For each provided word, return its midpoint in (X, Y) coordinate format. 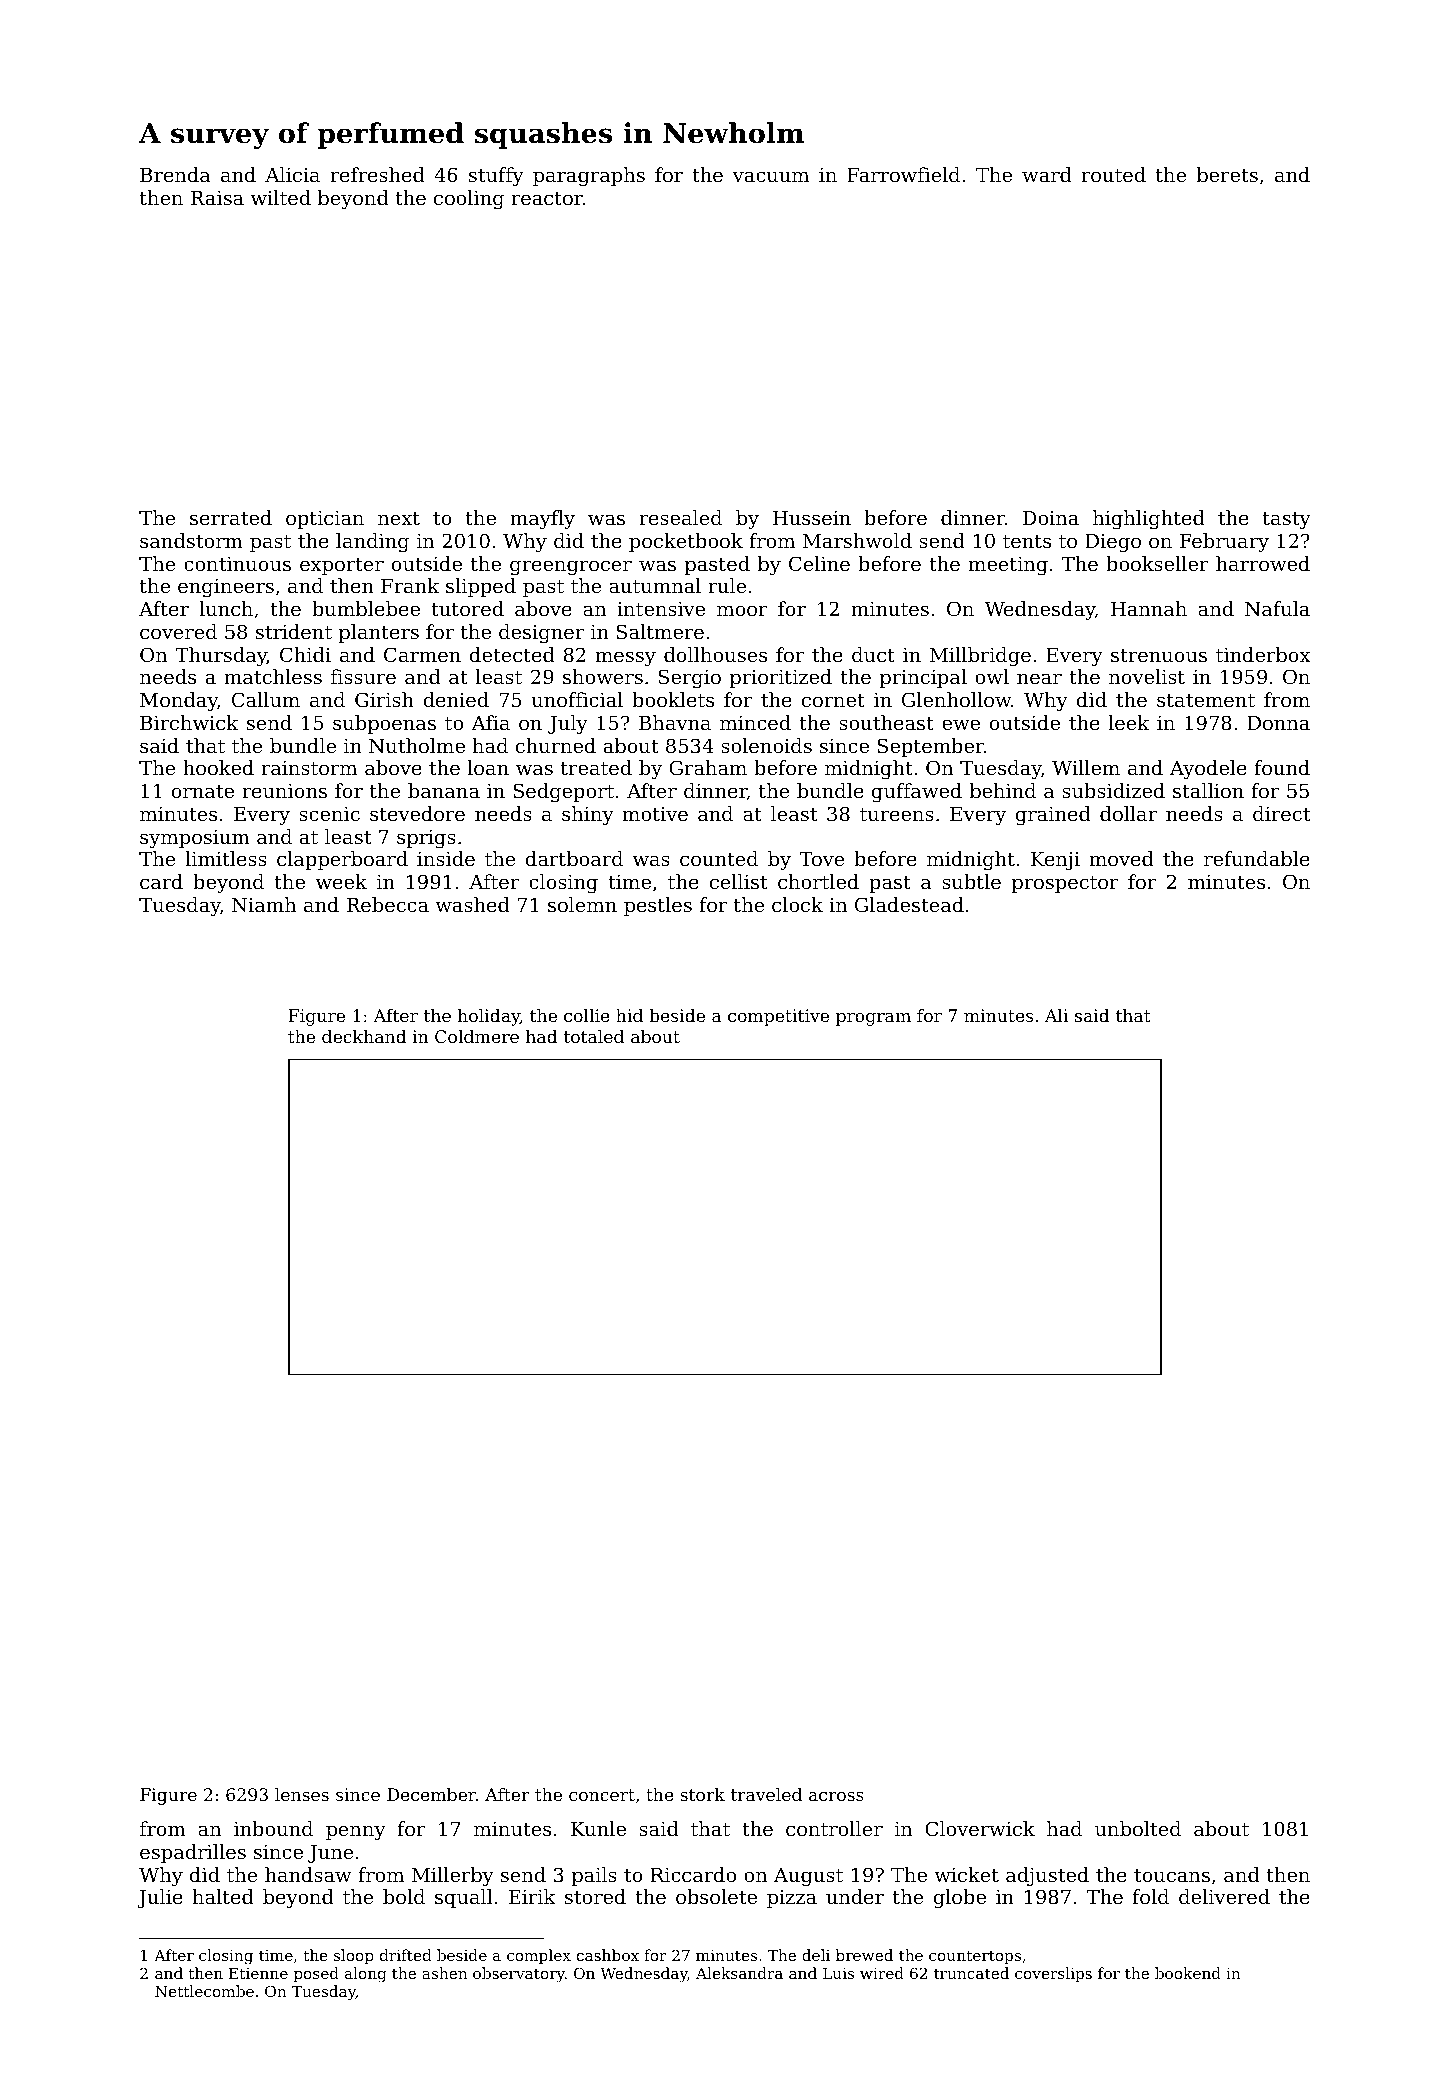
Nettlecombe (204, 1991)
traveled (766, 1794)
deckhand (364, 1036)
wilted (281, 197)
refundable (1257, 858)
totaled (594, 1036)
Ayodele (1208, 770)
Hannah (1149, 608)
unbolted (1138, 1828)
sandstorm (191, 540)
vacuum (770, 176)
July (568, 725)
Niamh (264, 905)
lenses (302, 1794)
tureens (897, 814)
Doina (1051, 518)
